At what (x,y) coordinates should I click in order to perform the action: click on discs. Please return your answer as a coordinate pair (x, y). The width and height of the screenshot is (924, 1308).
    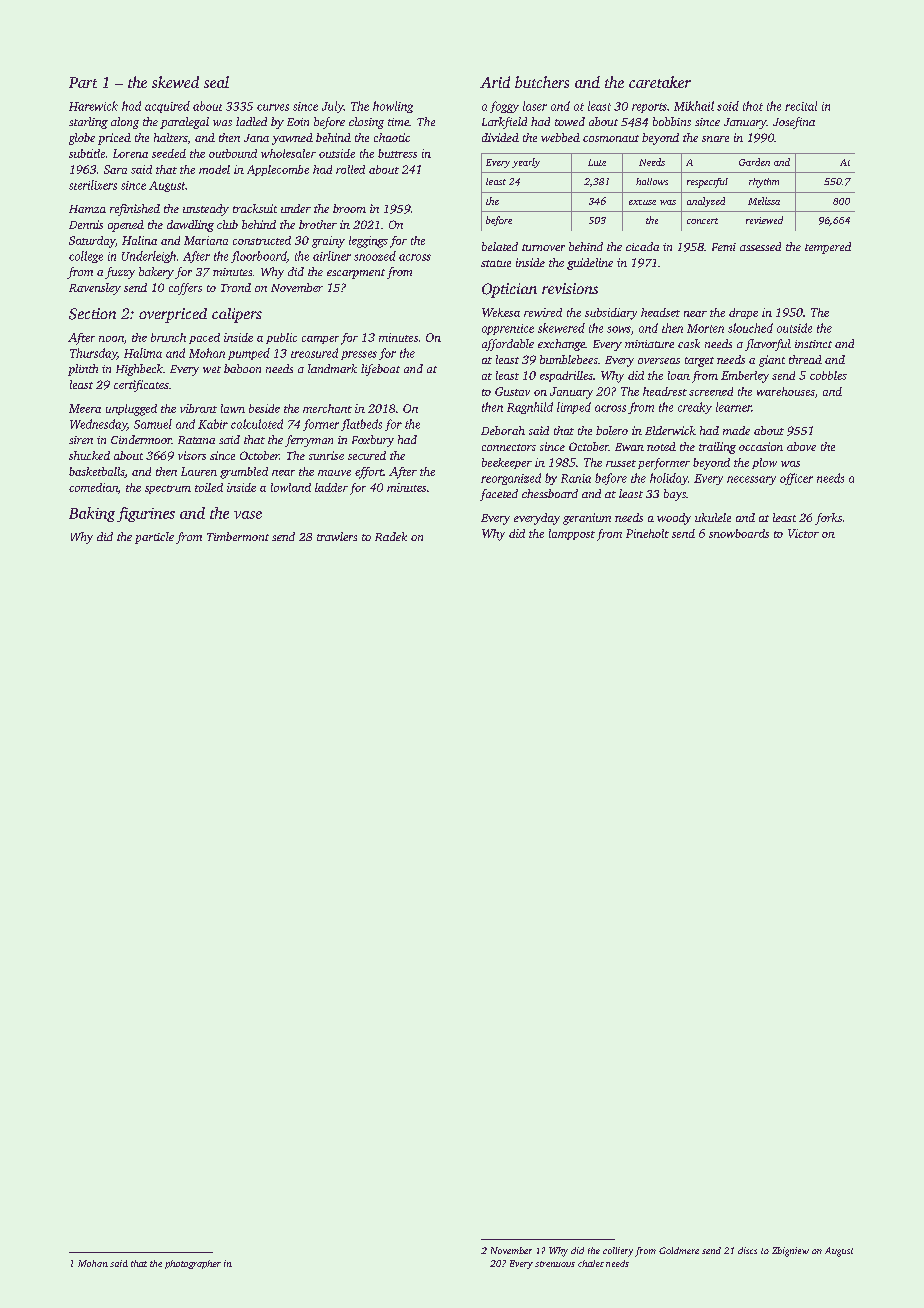
    Looking at the image, I should click on (747, 1250).
